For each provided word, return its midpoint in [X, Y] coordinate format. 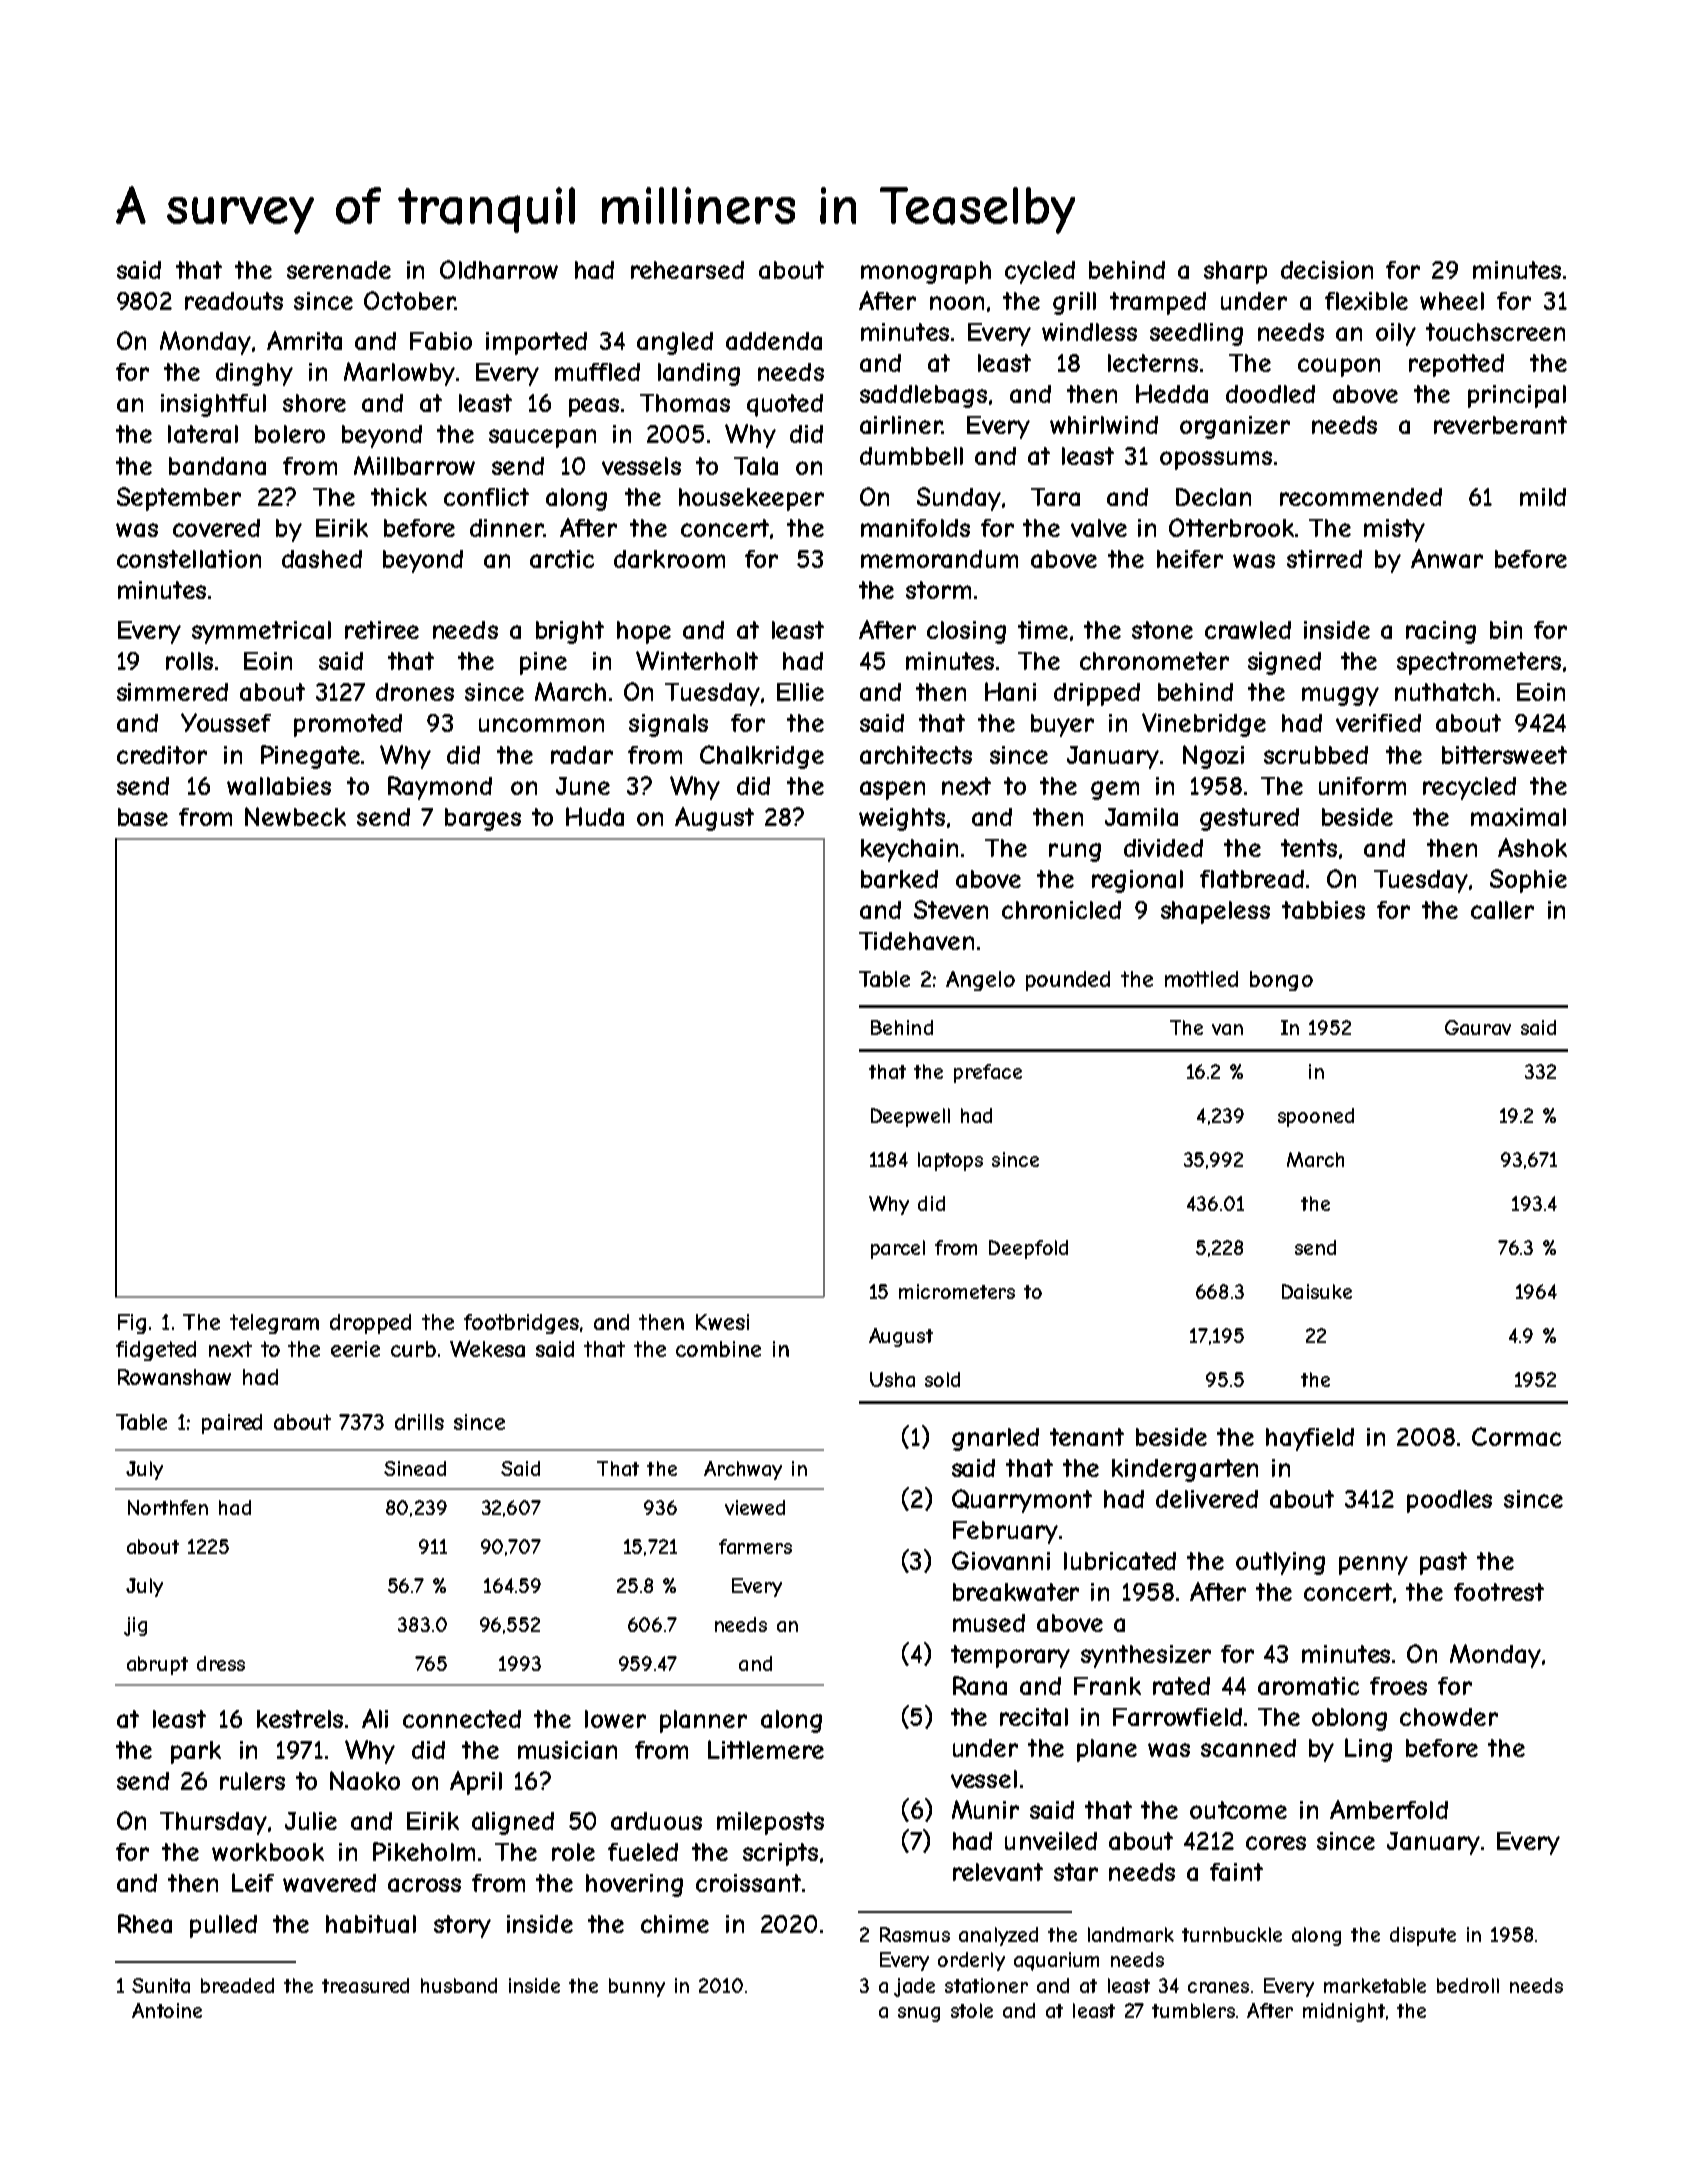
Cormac [1516, 1436]
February [1005, 1532]
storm [938, 590]
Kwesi [722, 1322]
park [196, 1752]
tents [1309, 848]
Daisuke [1317, 1291]
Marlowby [399, 374]
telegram [274, 1324]
